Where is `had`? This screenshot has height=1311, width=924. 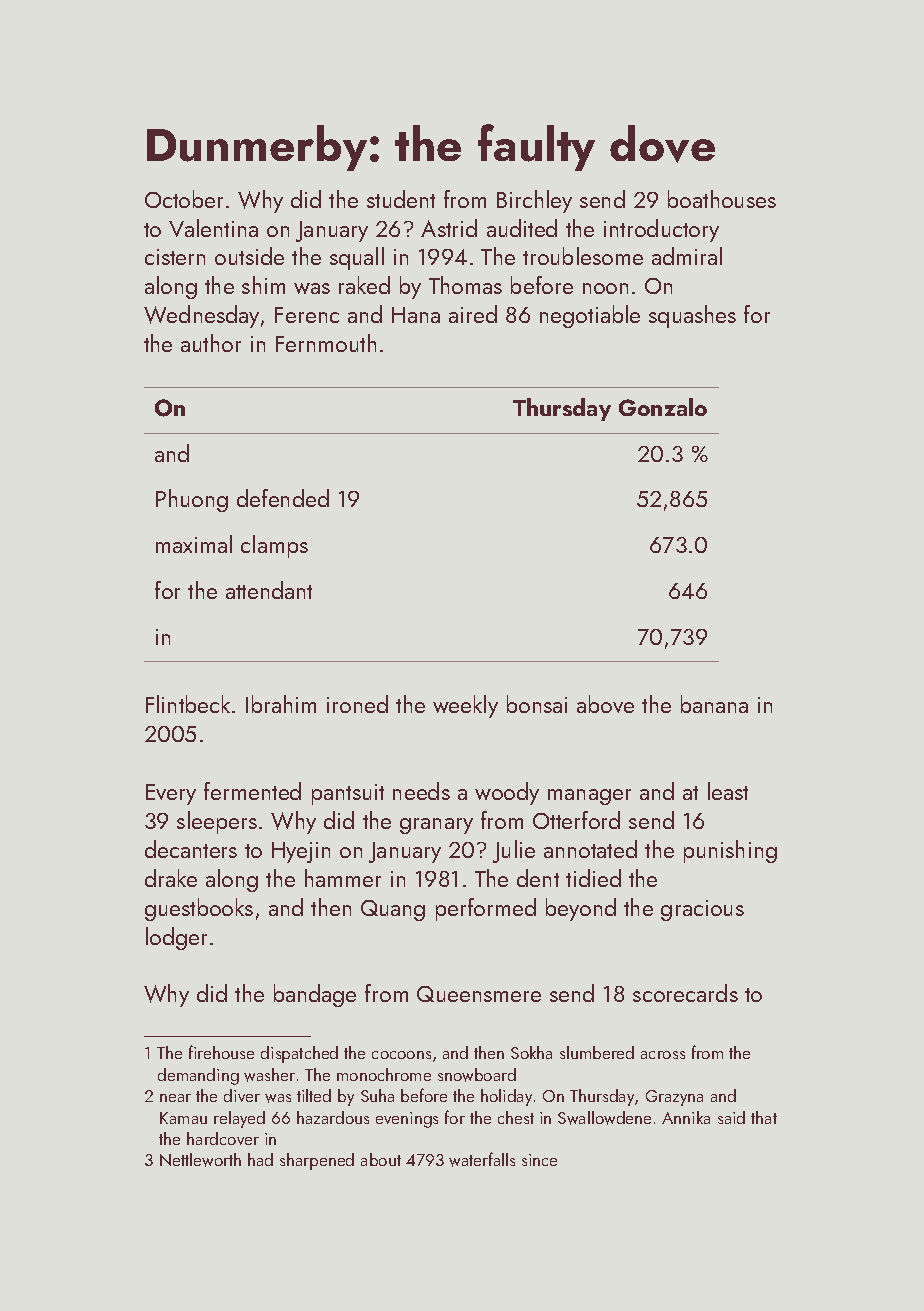
had is located at coordinates (260, 1159).
